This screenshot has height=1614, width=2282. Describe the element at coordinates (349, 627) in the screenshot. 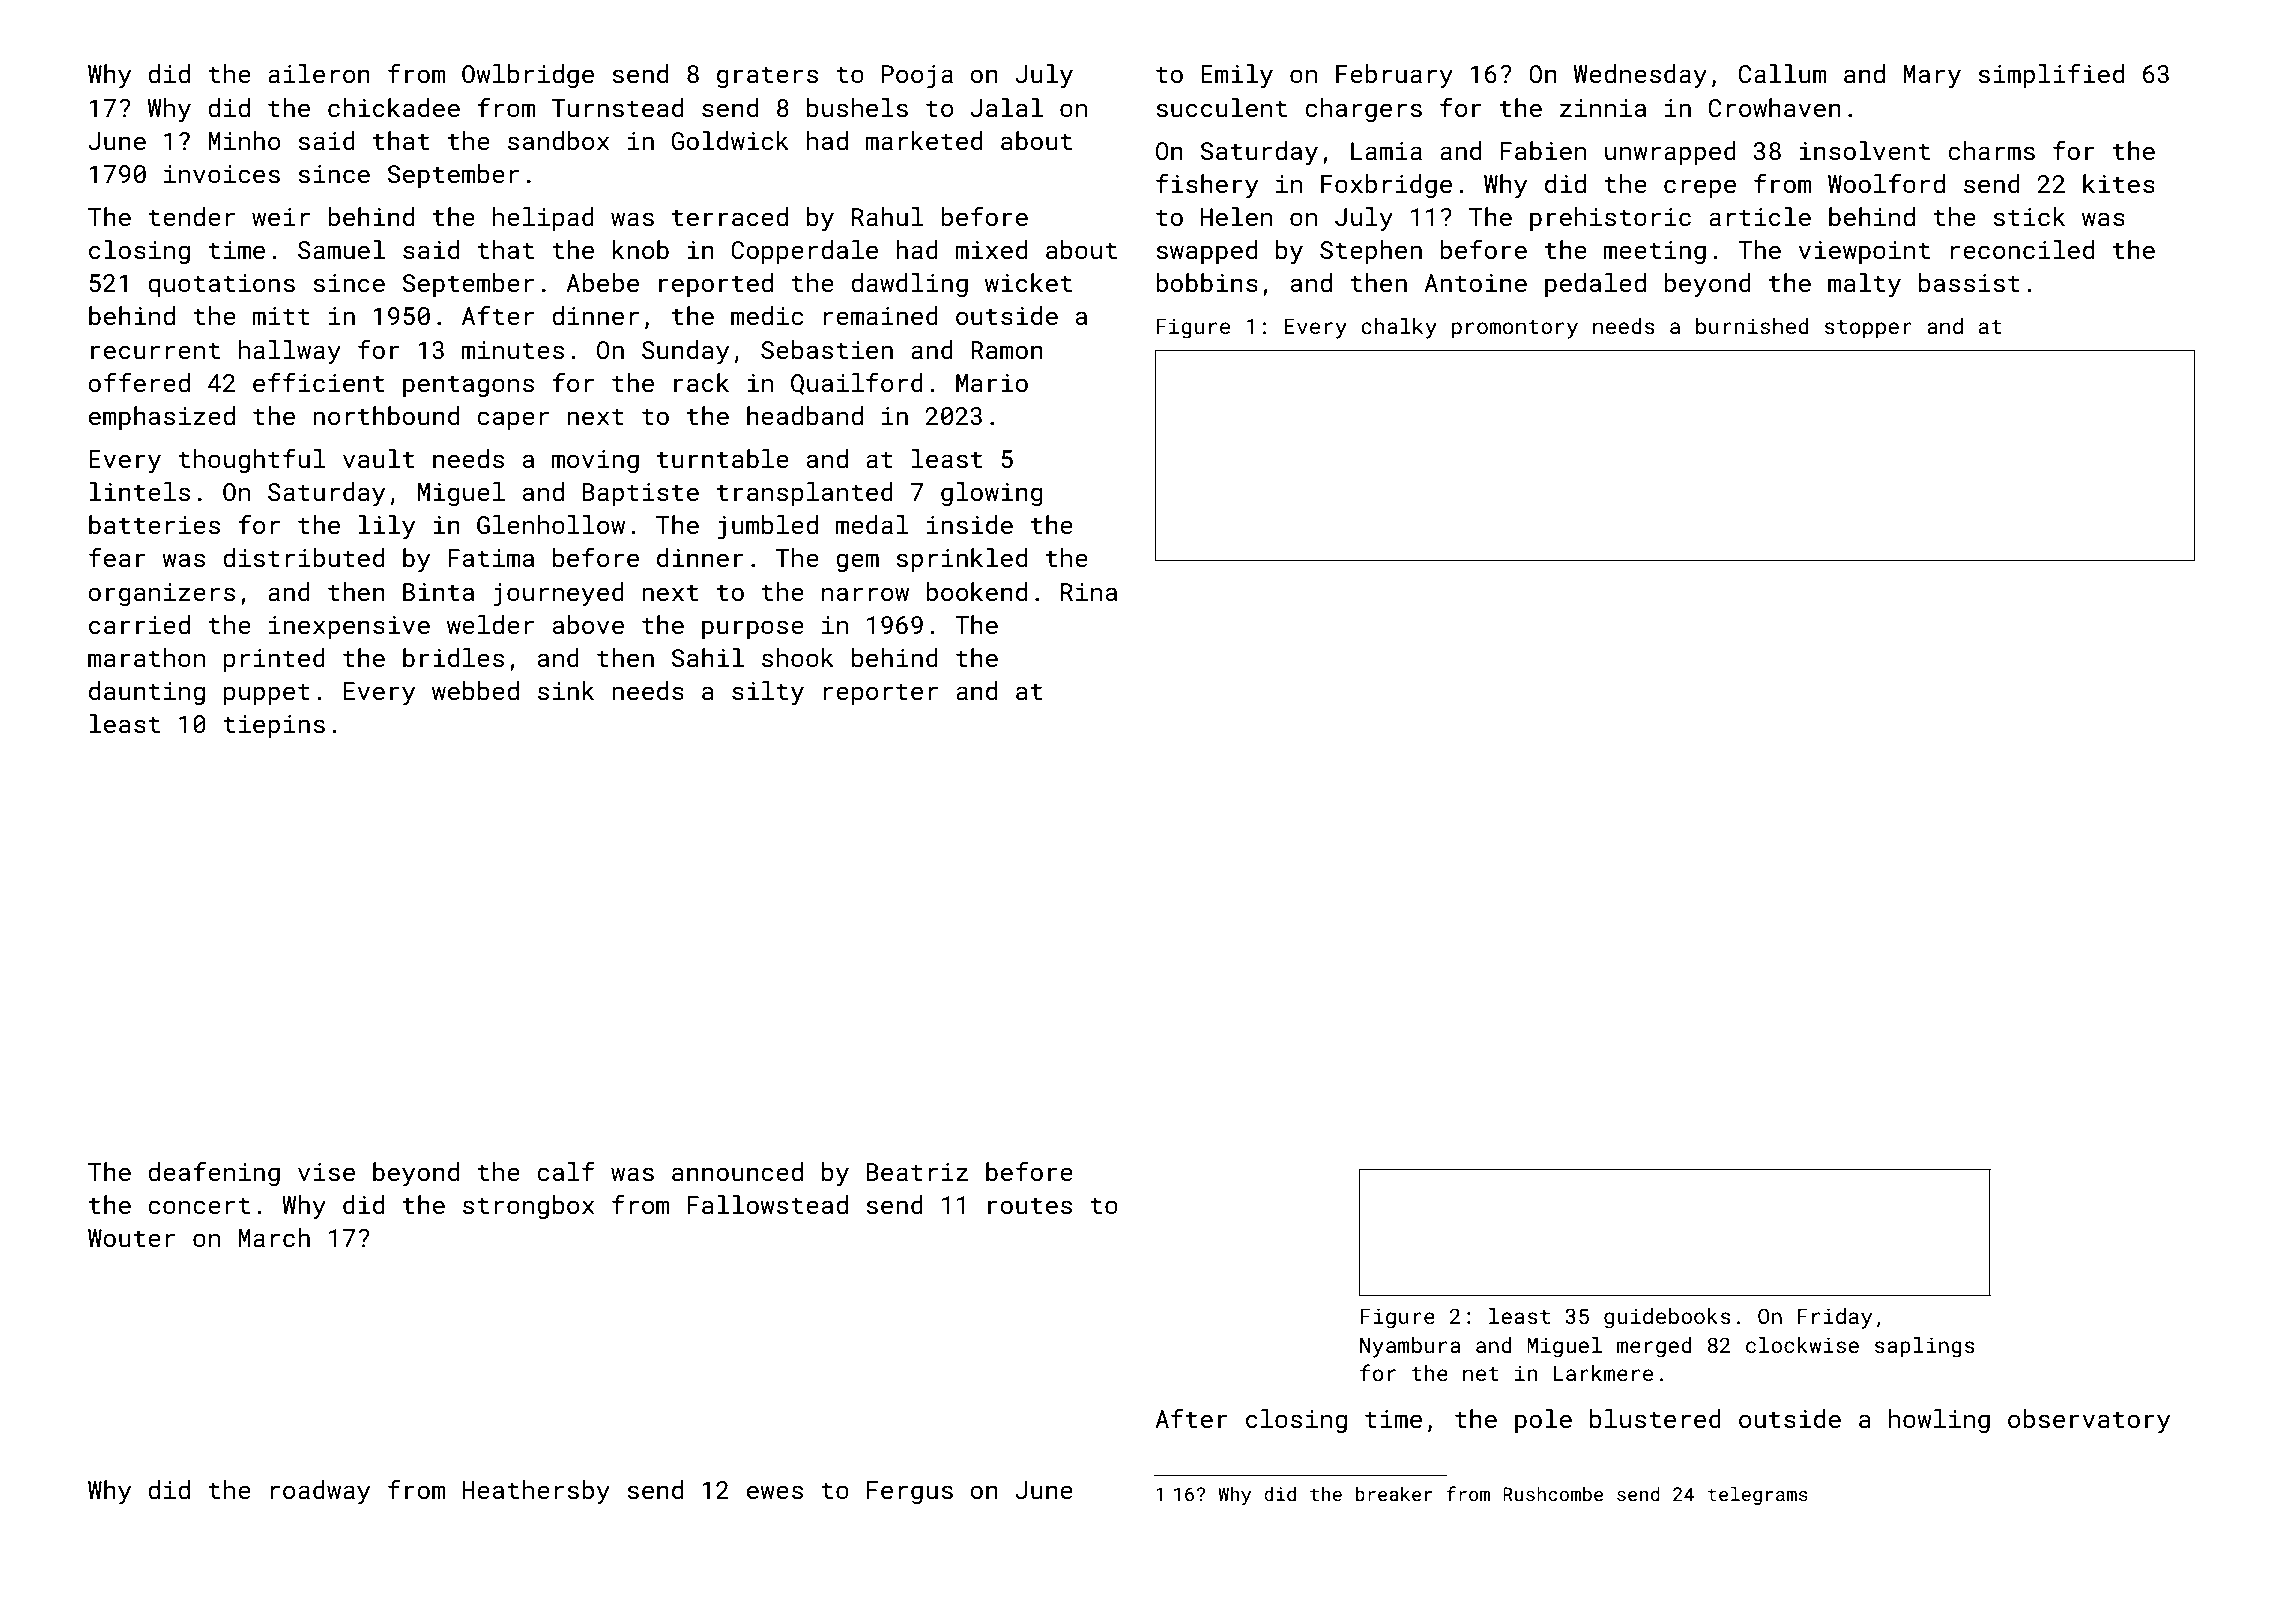

I see `inexpensive` at that location.
